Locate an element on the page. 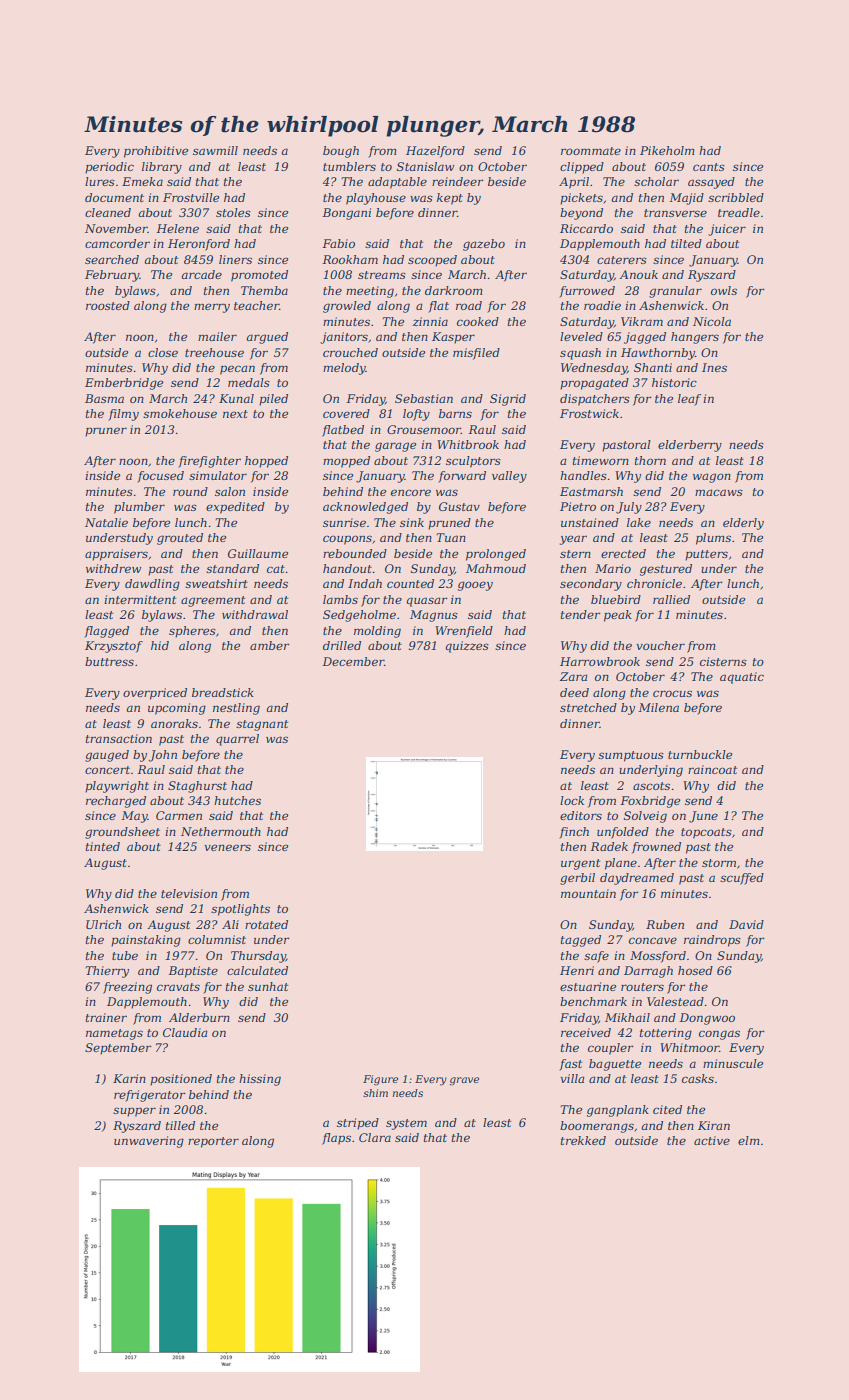 The height and width of the image is (1400, 849). sawmill is located at coordinates (215, 150).
